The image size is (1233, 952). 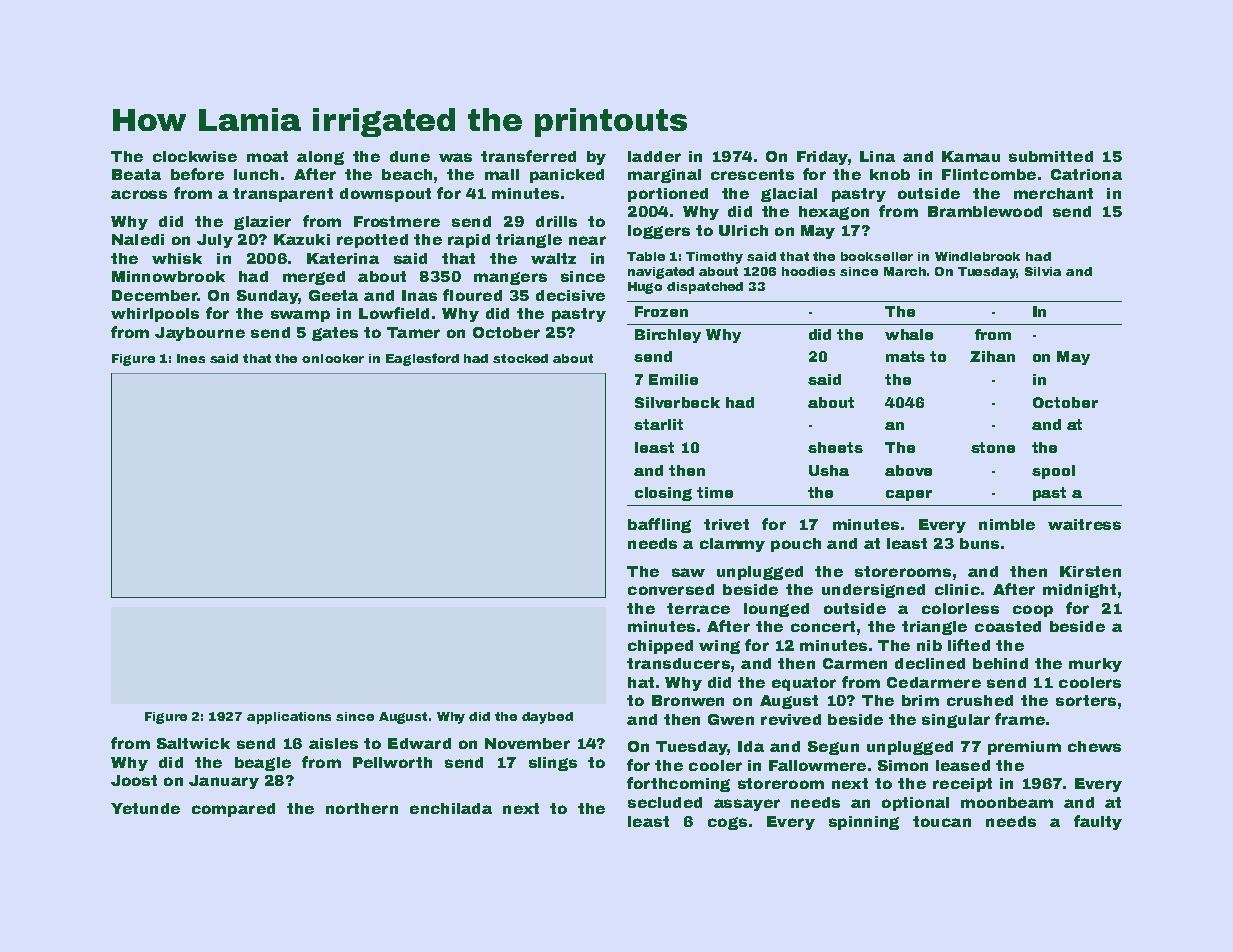 I want to click on chipped, so click(x=660, y=647).
